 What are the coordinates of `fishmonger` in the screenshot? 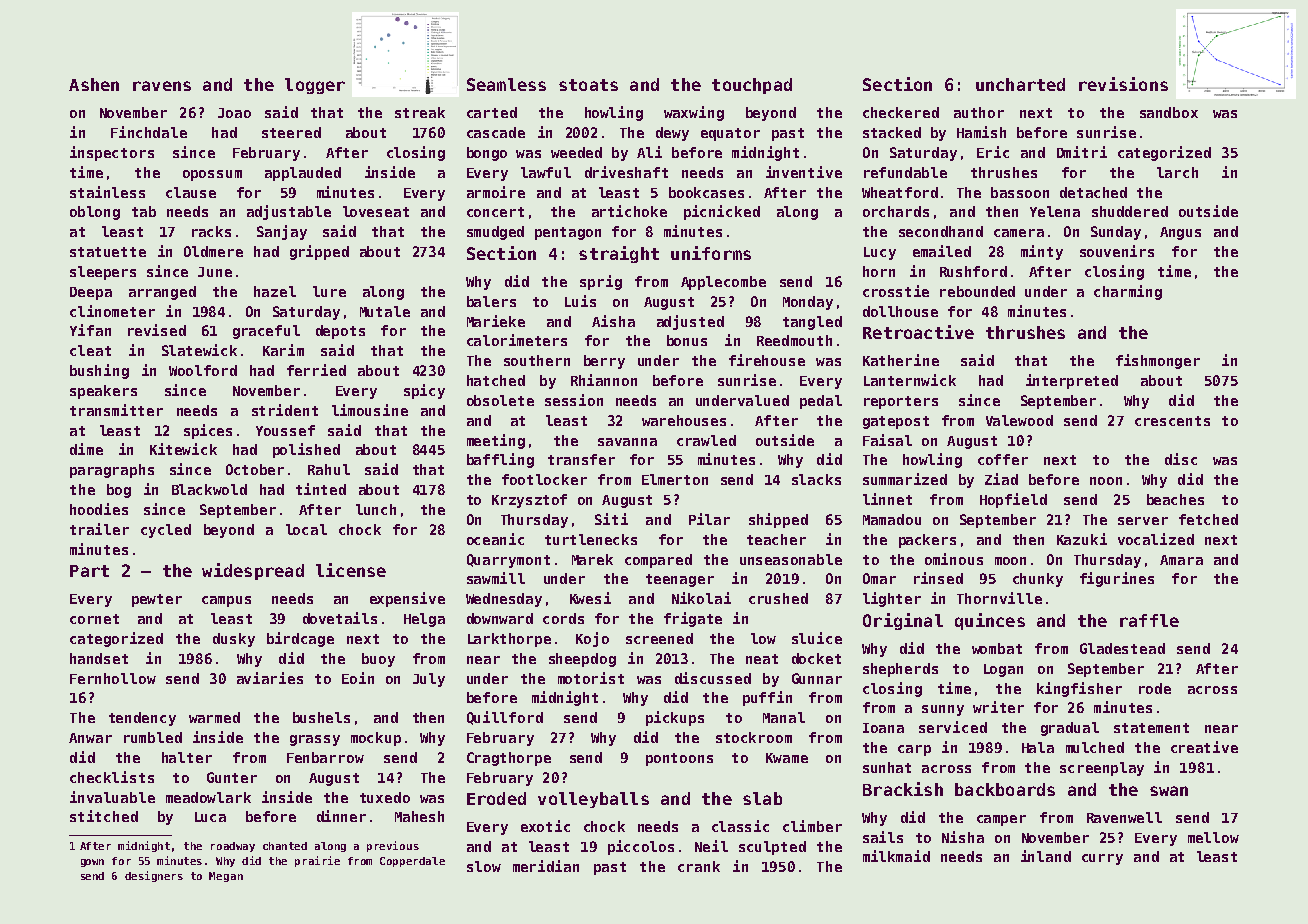 It's located at (1158, 361).
